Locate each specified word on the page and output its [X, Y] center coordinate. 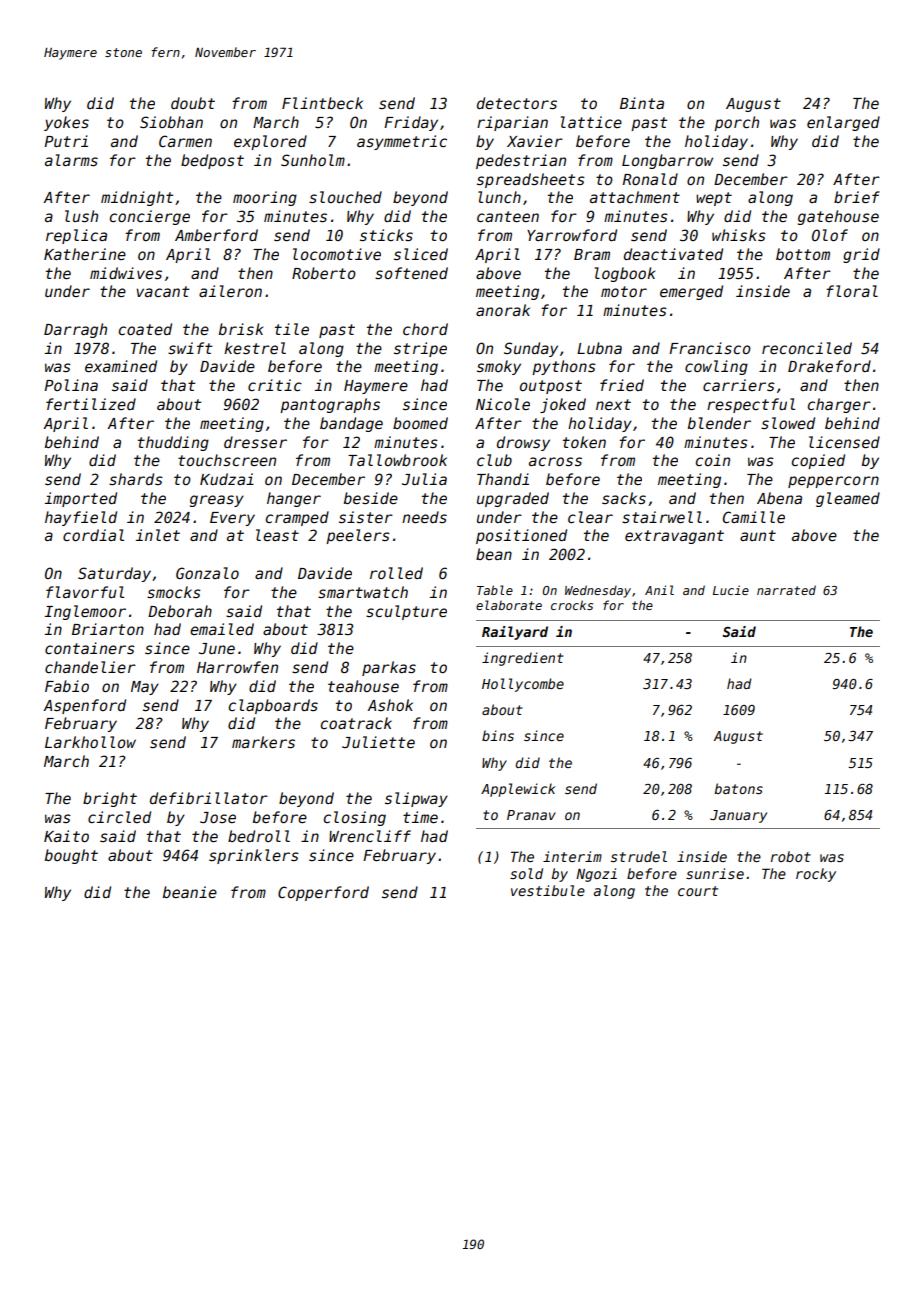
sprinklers [254, 856]
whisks [739, 235]
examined [121, 366]
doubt [193, 103]
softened [411, 273]
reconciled [807, 348]
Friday [411, 123]
